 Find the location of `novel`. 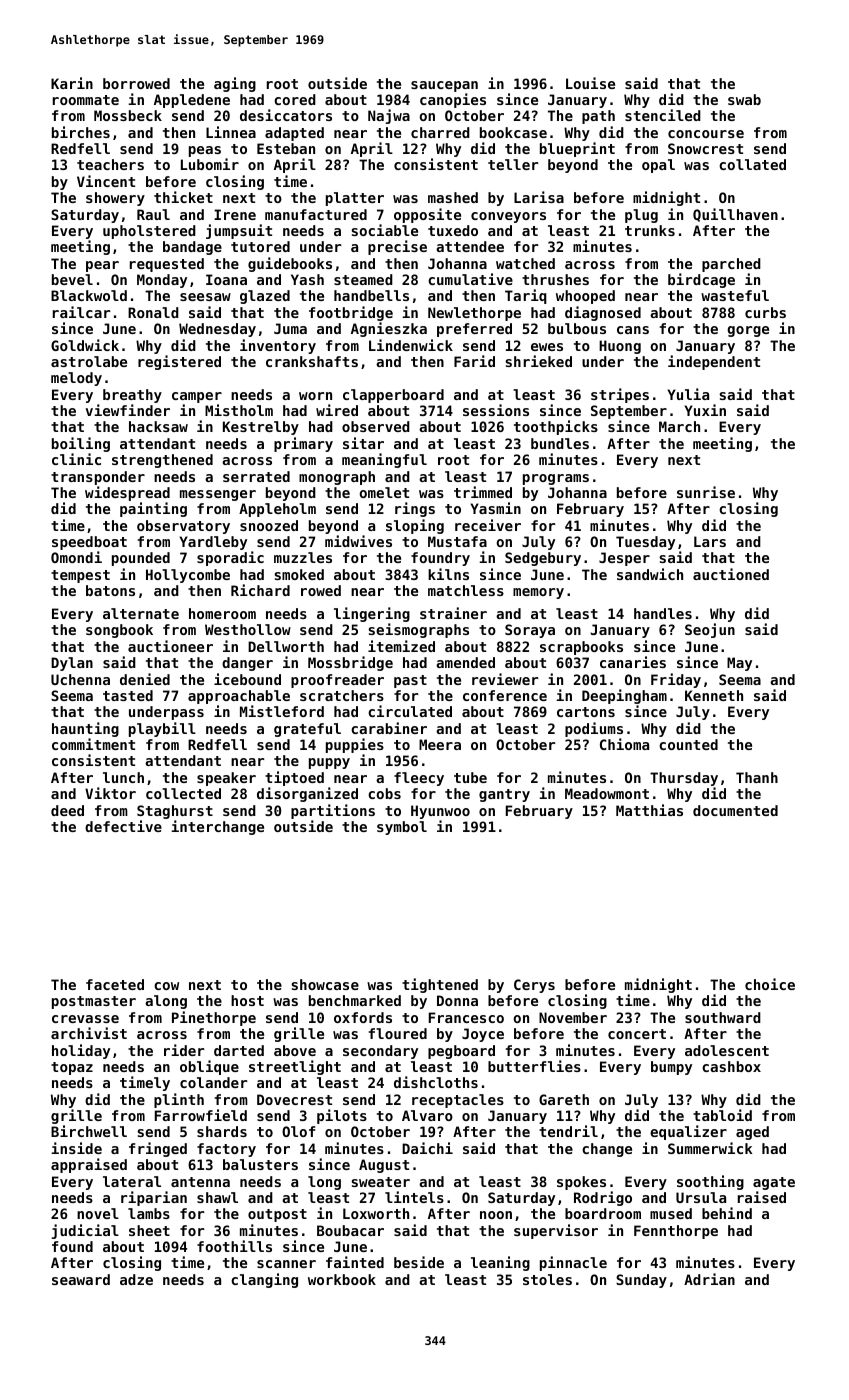

novel is located at coordinates (98, 1213).
